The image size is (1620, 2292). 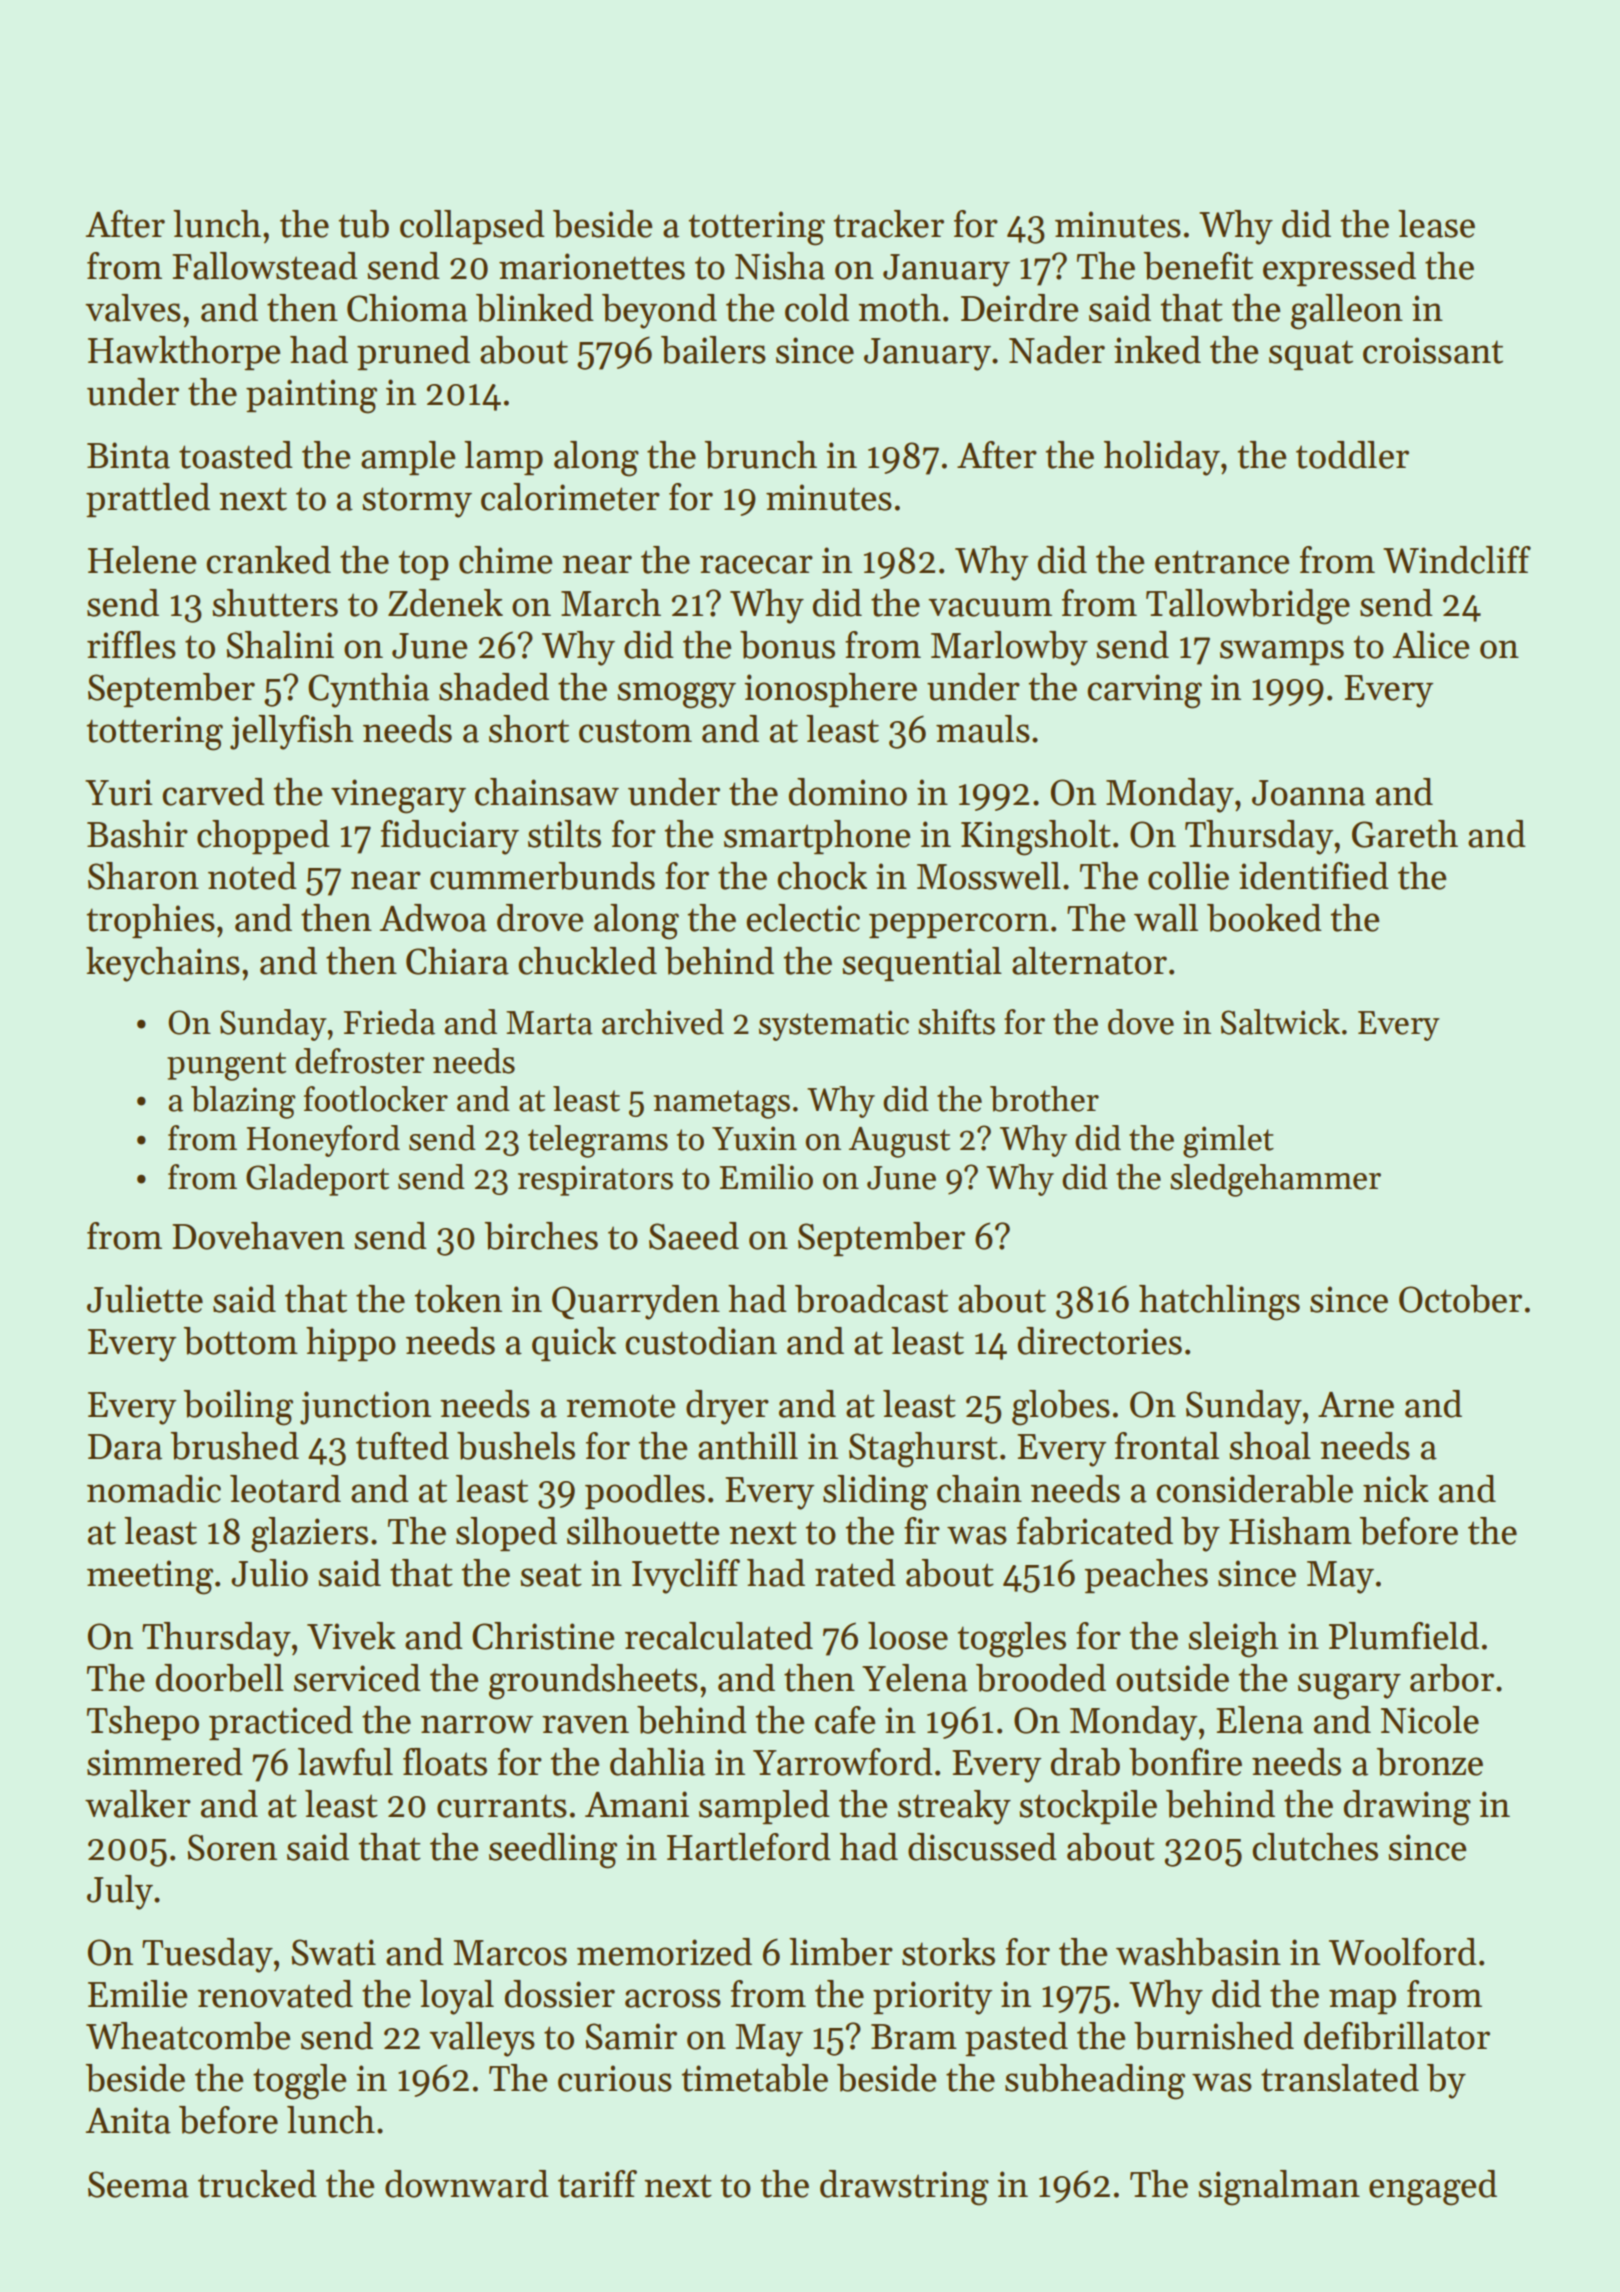 What do you see at coordinates (990, 607) in the screenshot?
I see `vacuum` at bounding box center [990, 607].
